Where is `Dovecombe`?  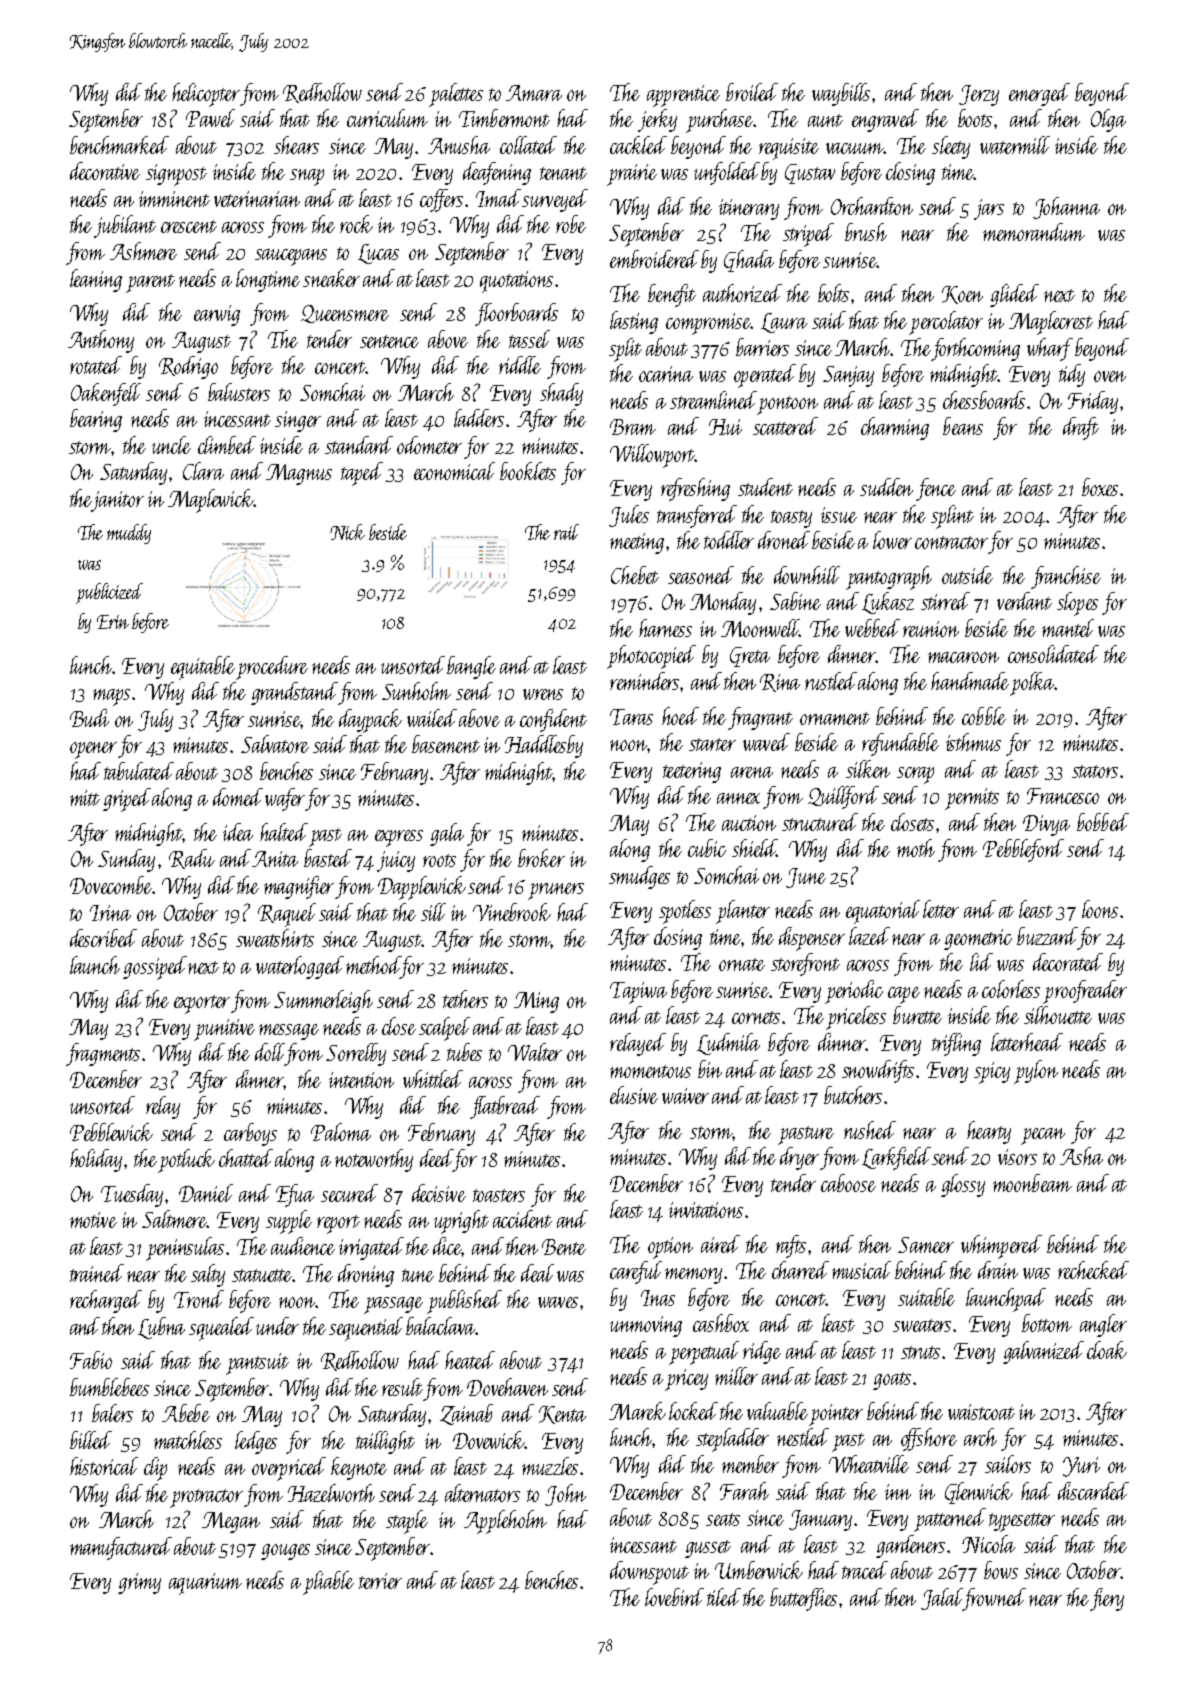 Dovecombe is located at coordinates (111, 885).
